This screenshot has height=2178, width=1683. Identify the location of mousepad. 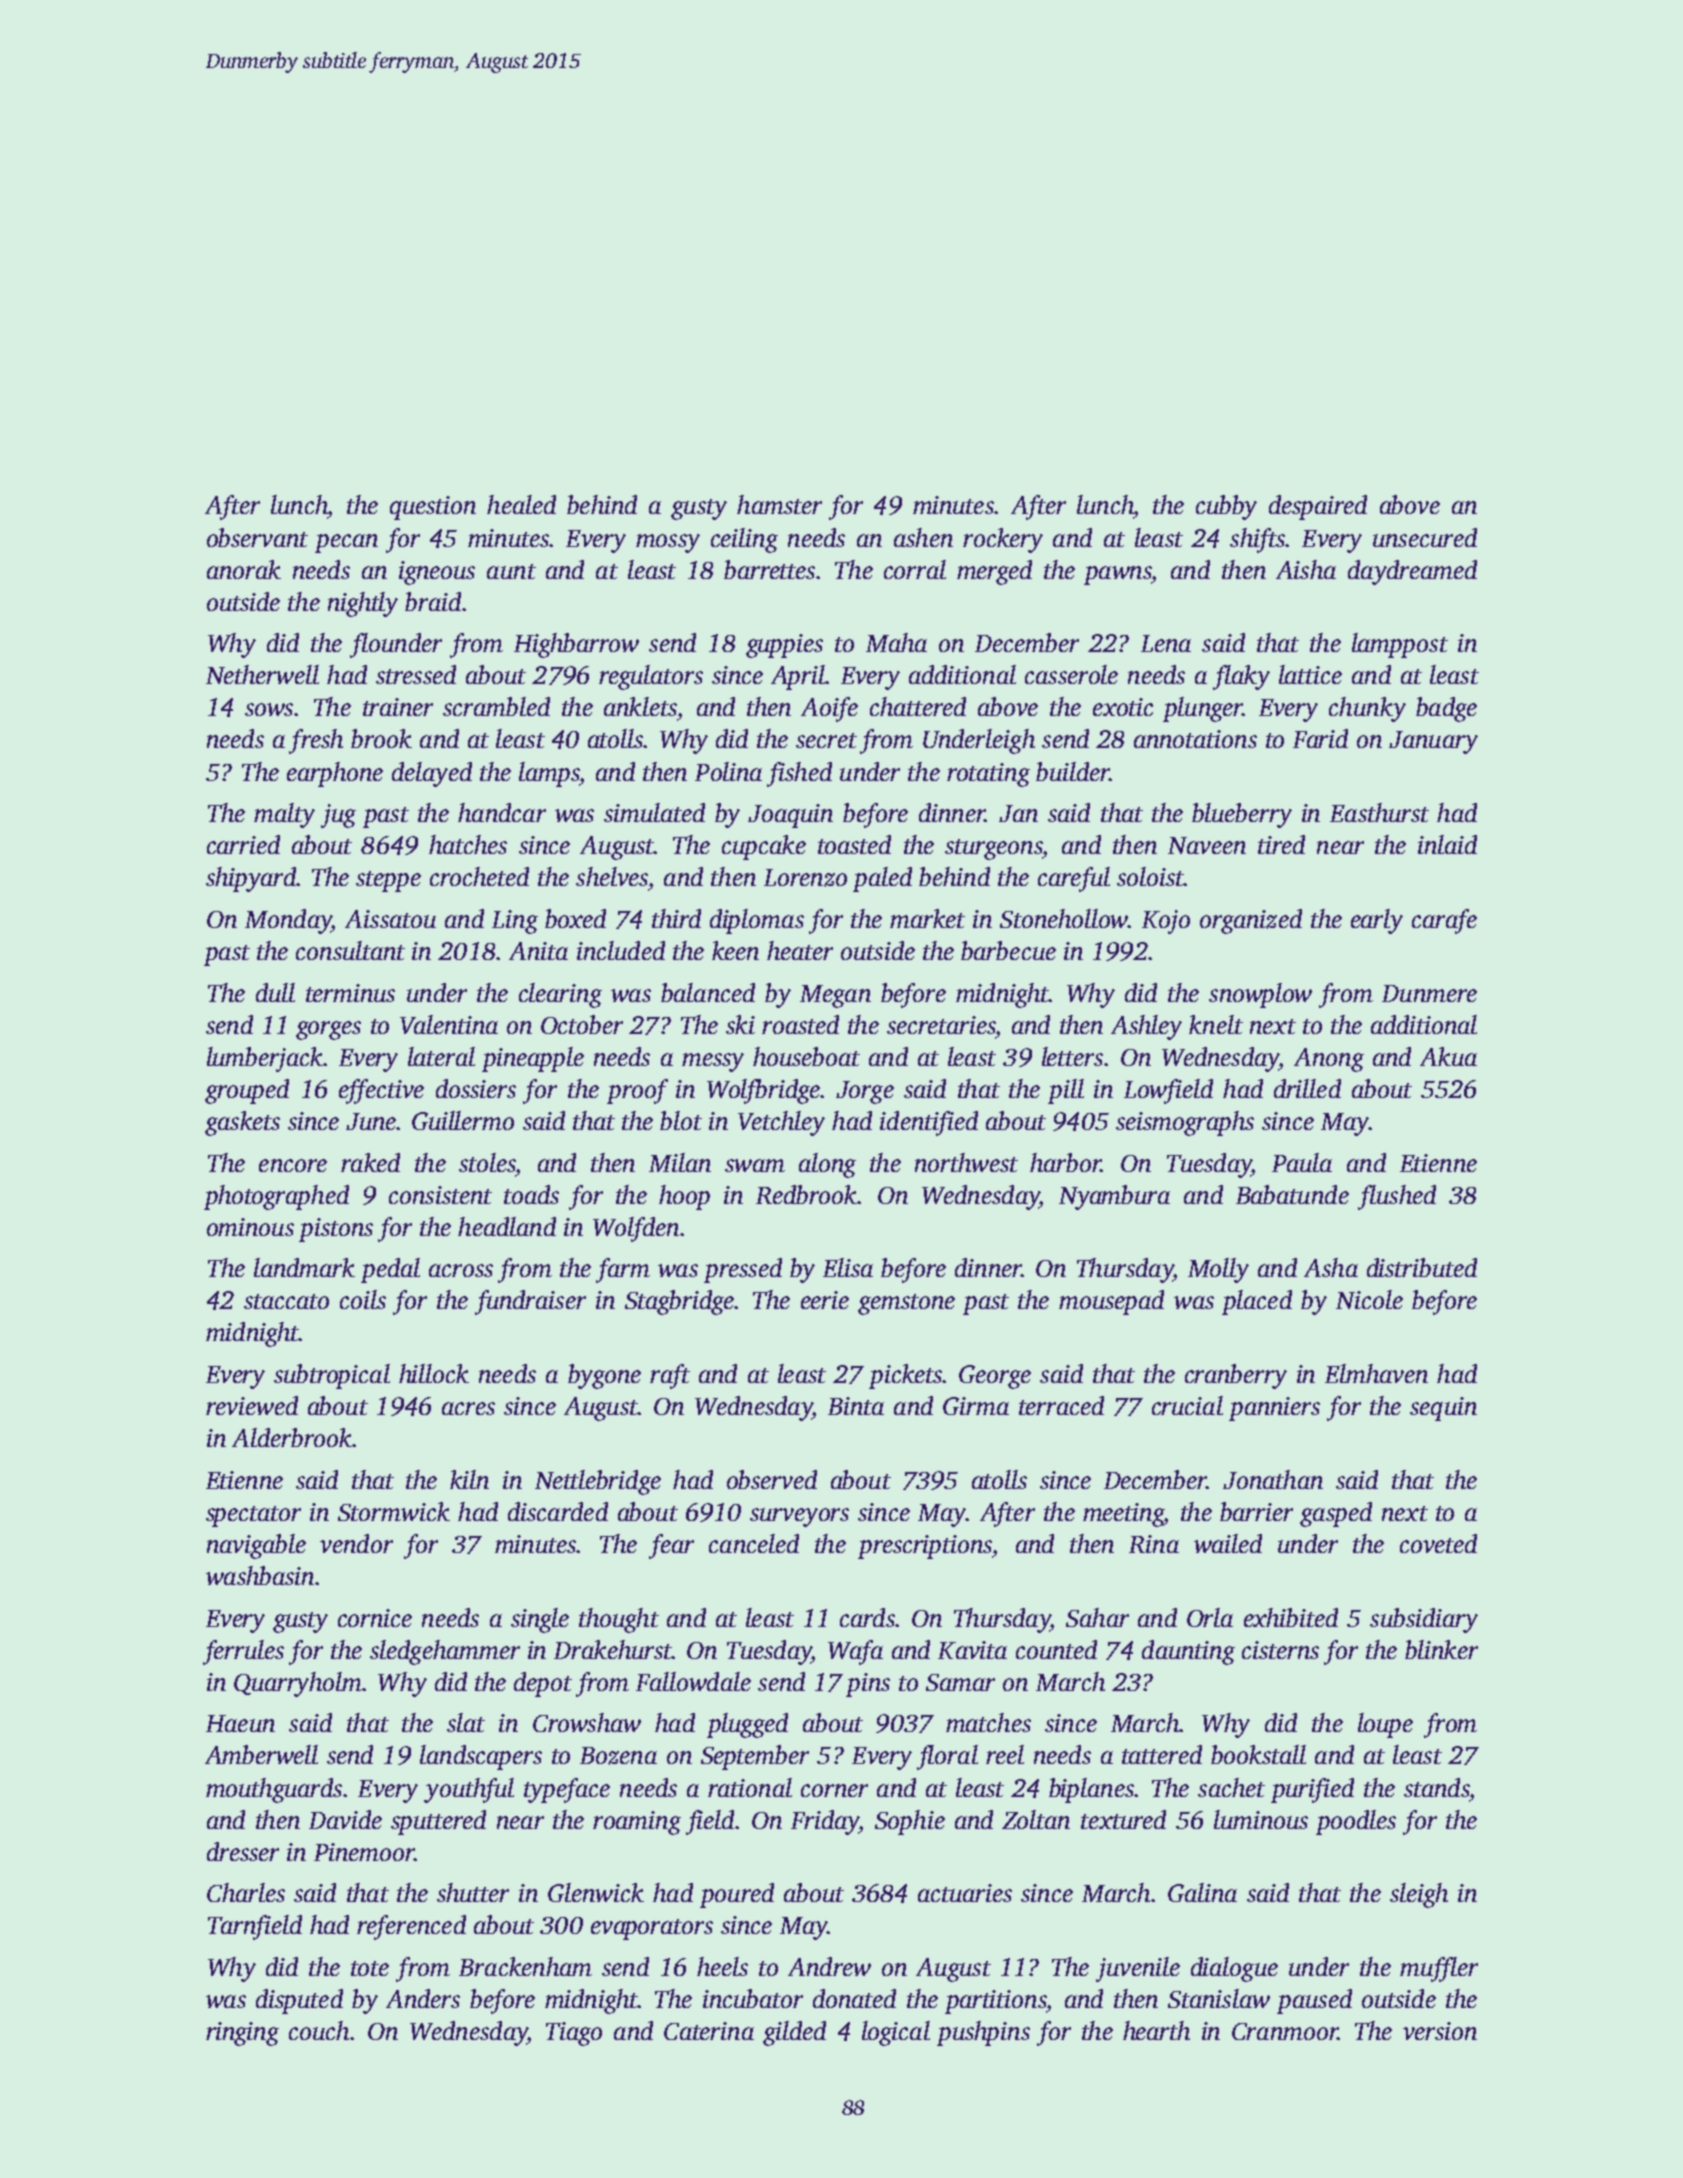
(1111, 1302).
